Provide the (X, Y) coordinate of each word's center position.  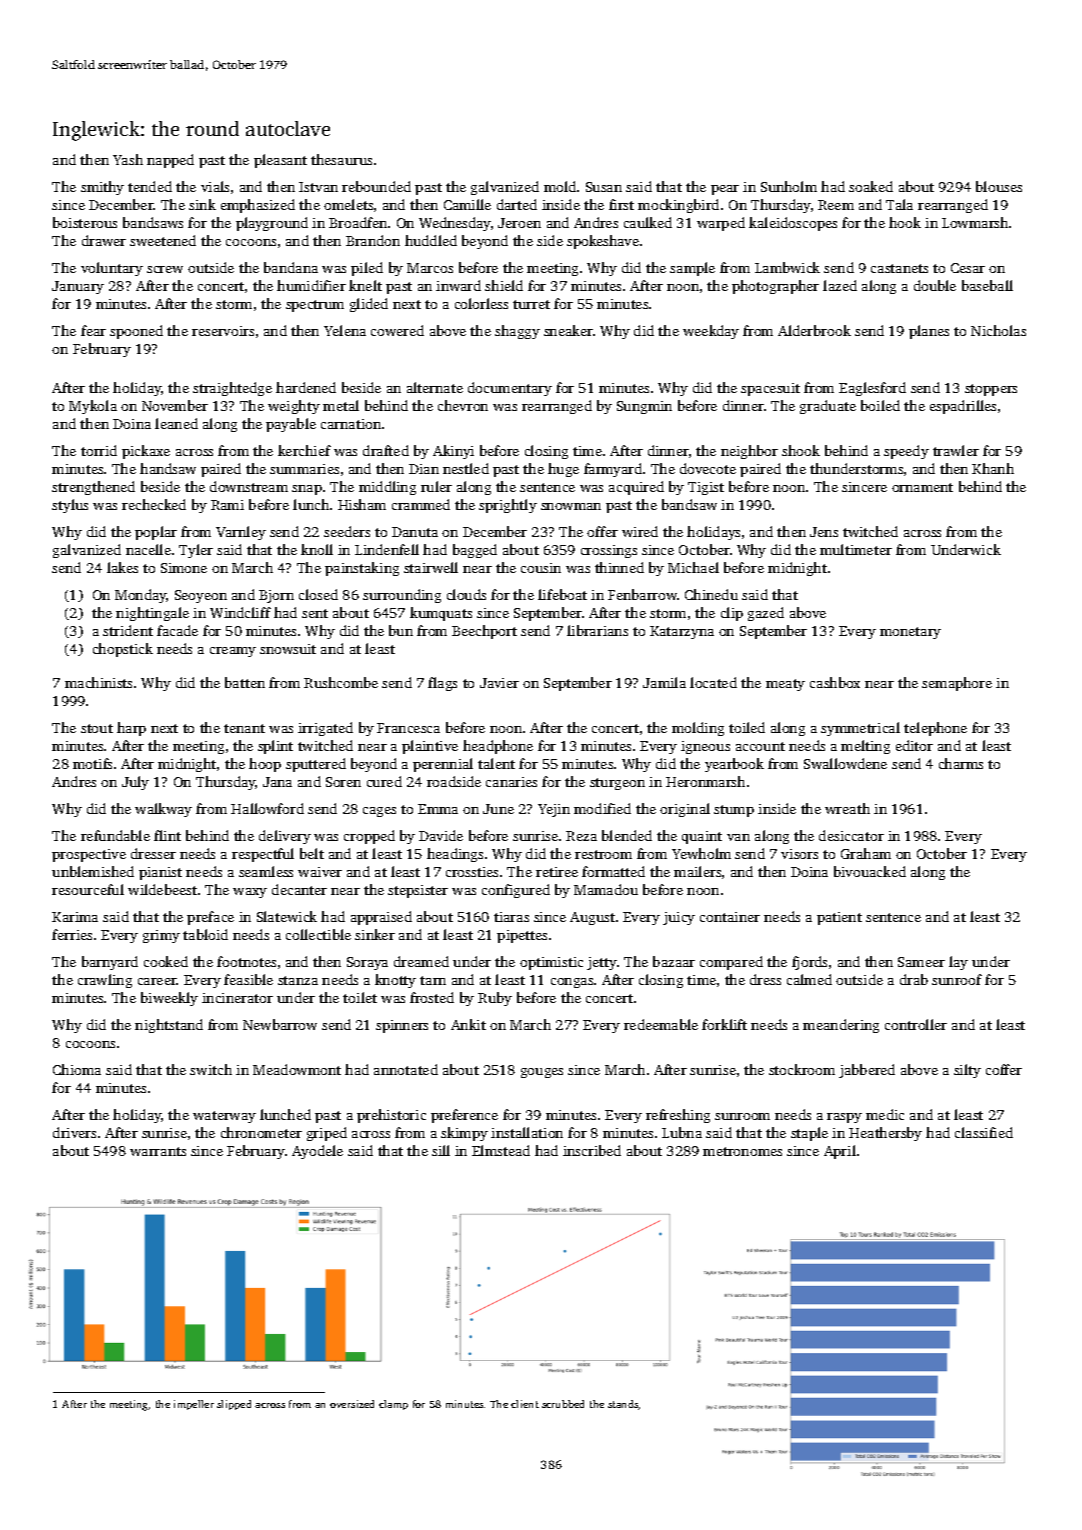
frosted (432, 997)
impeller (194, 1405)
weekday (711, 332)
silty (967, 1071)
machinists (98, 682)
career (157, 981)
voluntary (112, 269)
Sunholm (789, 186)
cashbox (835, 682)
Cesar (968, 268)
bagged (475, 551)
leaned (176, 423)
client (525, 1404)
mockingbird (678, 206)
